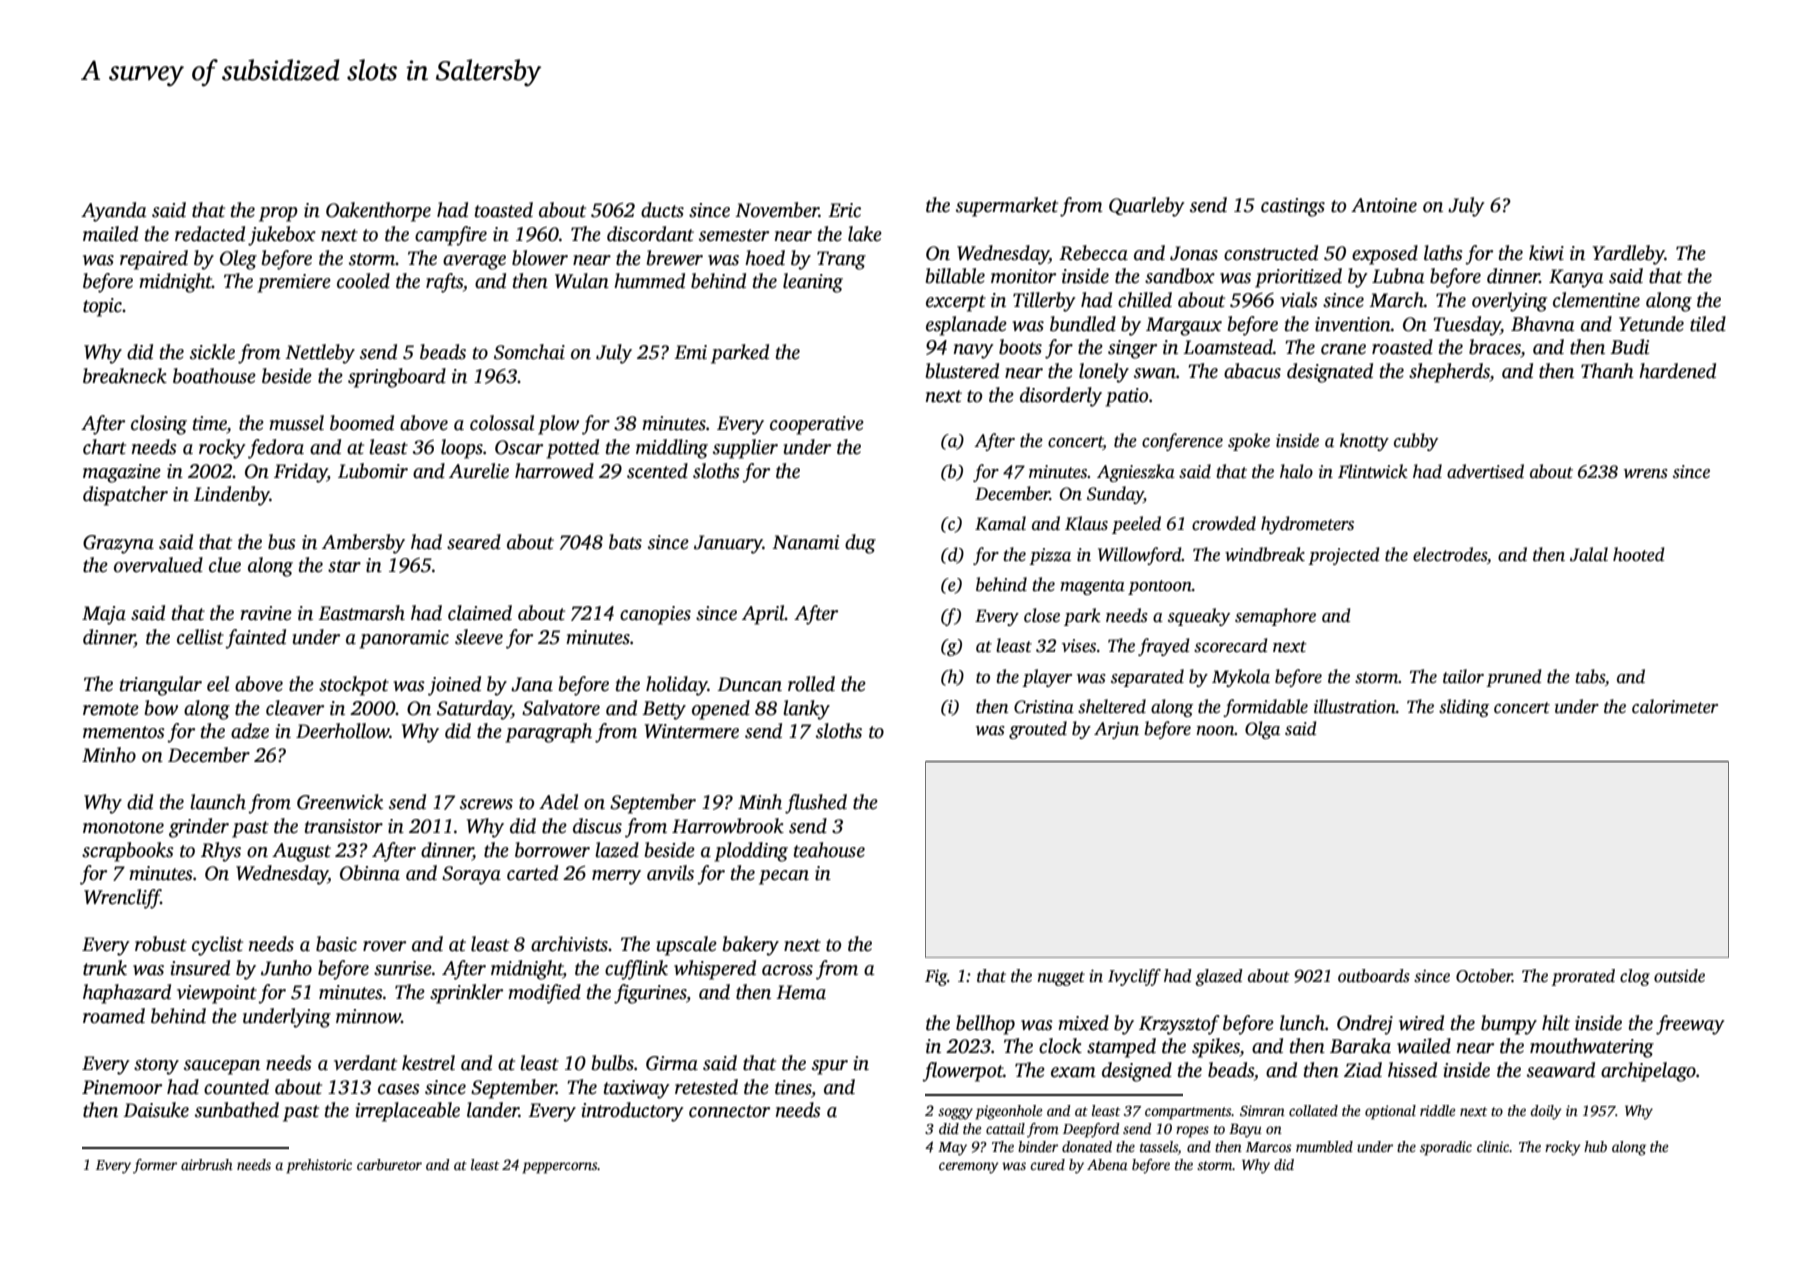 This page has height=1281, width=1812. What do you see at coordinates (969, 1168) in the page?
I see `ceremony` at bounding box center [969, 1168].
